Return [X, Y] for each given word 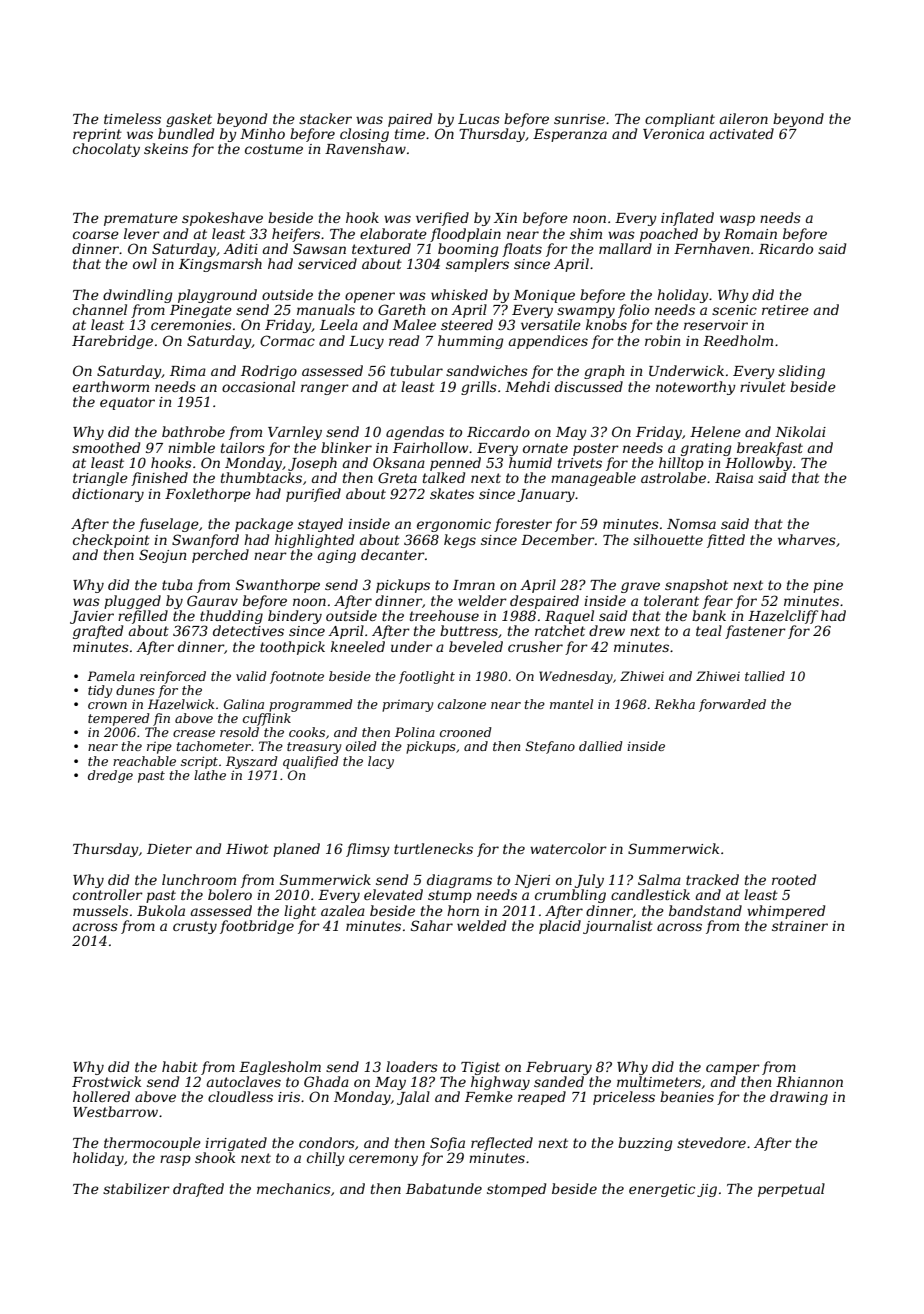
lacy [381, 762]
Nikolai [800, 431]
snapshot [696, 586]
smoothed [106, 447]
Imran [474, 585]
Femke [489, 1096]
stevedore [711, 1142]
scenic [734, 310]
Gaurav [212, 600]
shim [586, 233]
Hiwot [247, 849]
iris [289, 1097]
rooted [794, 879]
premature [141, 219]
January [546, 495]
